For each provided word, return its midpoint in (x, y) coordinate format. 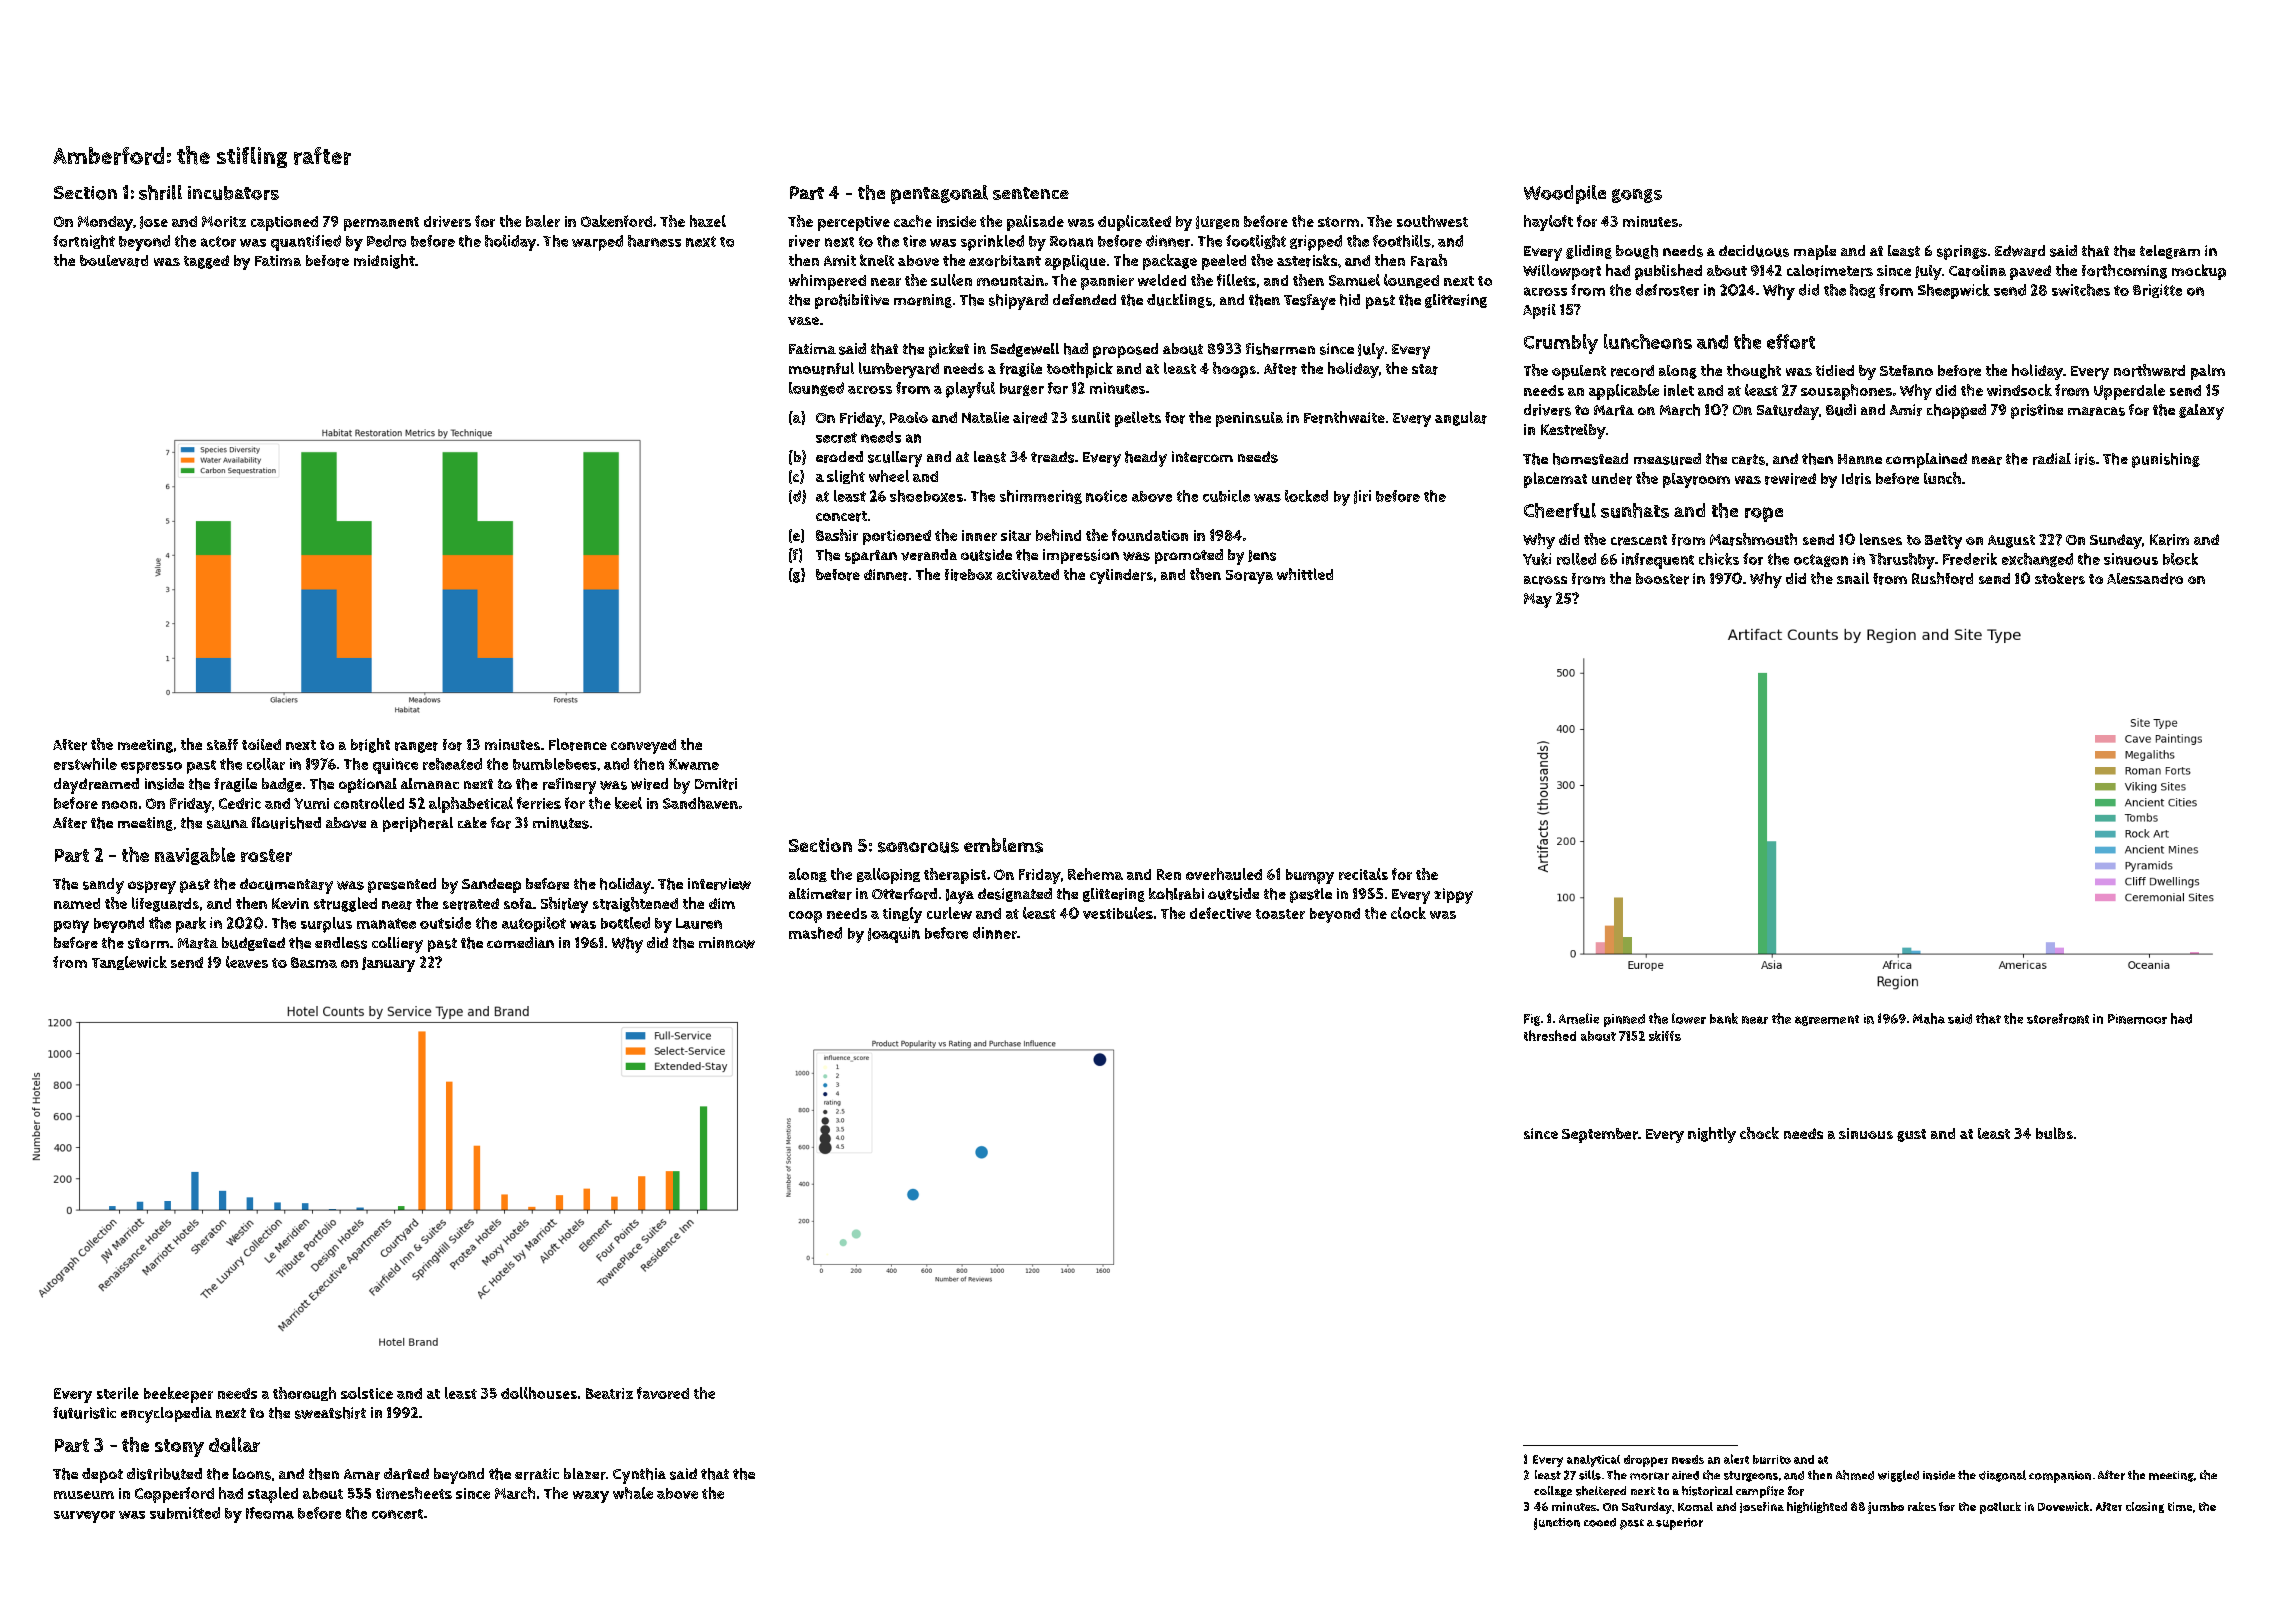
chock (1759, 1133)
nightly (1712, 1135)
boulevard (114, 261)
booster (1662, 579)
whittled (1305, 574)
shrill (160, 192)
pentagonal (939, 194)
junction (1557, 1524)
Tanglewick (129, 963)
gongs (1637, 196)
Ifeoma (270, 1513)
